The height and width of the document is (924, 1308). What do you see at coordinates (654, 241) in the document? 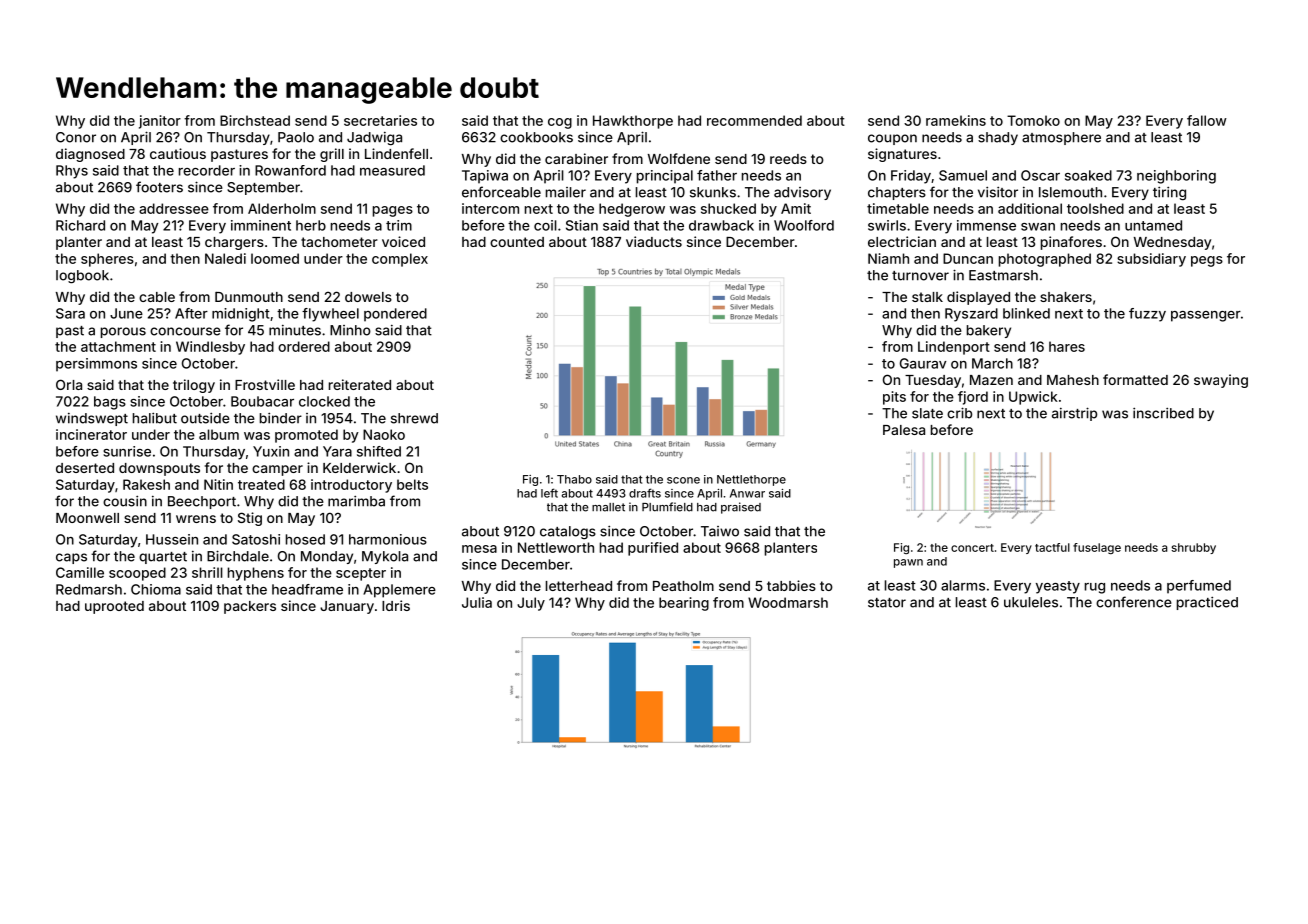
I see `viaducts` at bounding box center [654, 241].
